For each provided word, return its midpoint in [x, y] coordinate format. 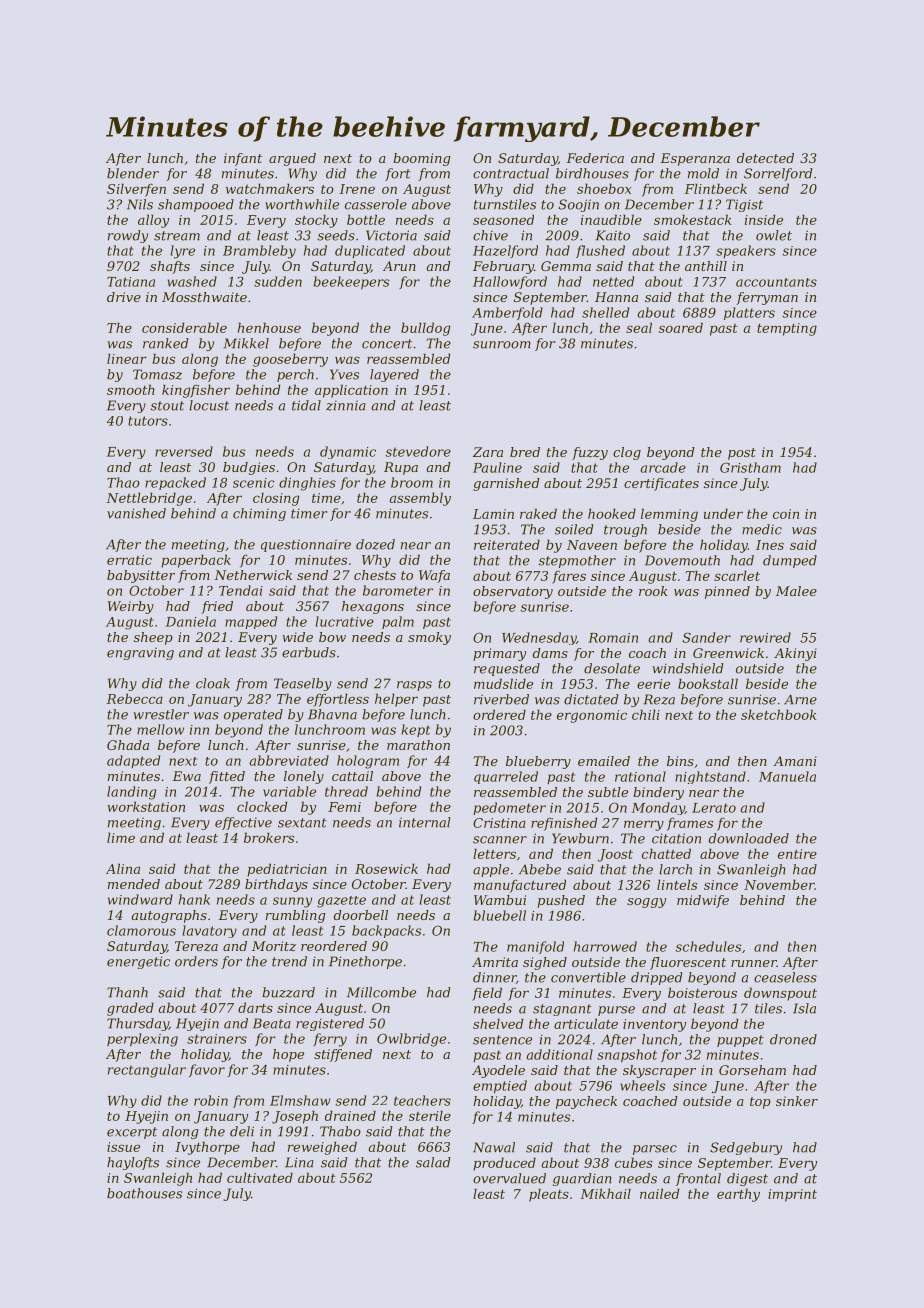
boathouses [144, 1193]
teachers [422, 1100]
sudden [278, 281]
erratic [129, 560]
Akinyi [795, 654]
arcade [663, 467]
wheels [642, 1085]
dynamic [348, 452]
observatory [513, 592]
